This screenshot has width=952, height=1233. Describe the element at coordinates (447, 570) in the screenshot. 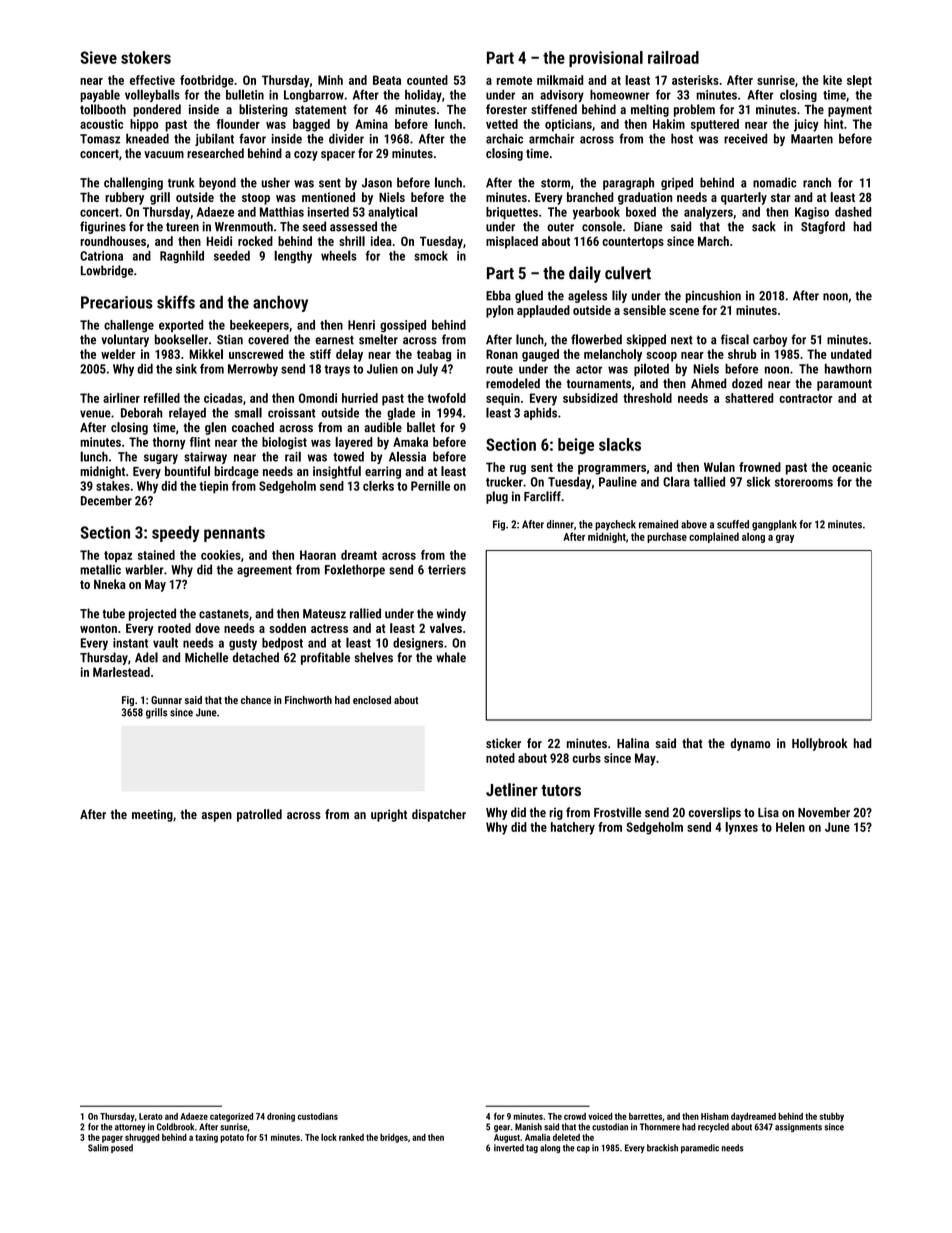

I see `terriers` at that location.
